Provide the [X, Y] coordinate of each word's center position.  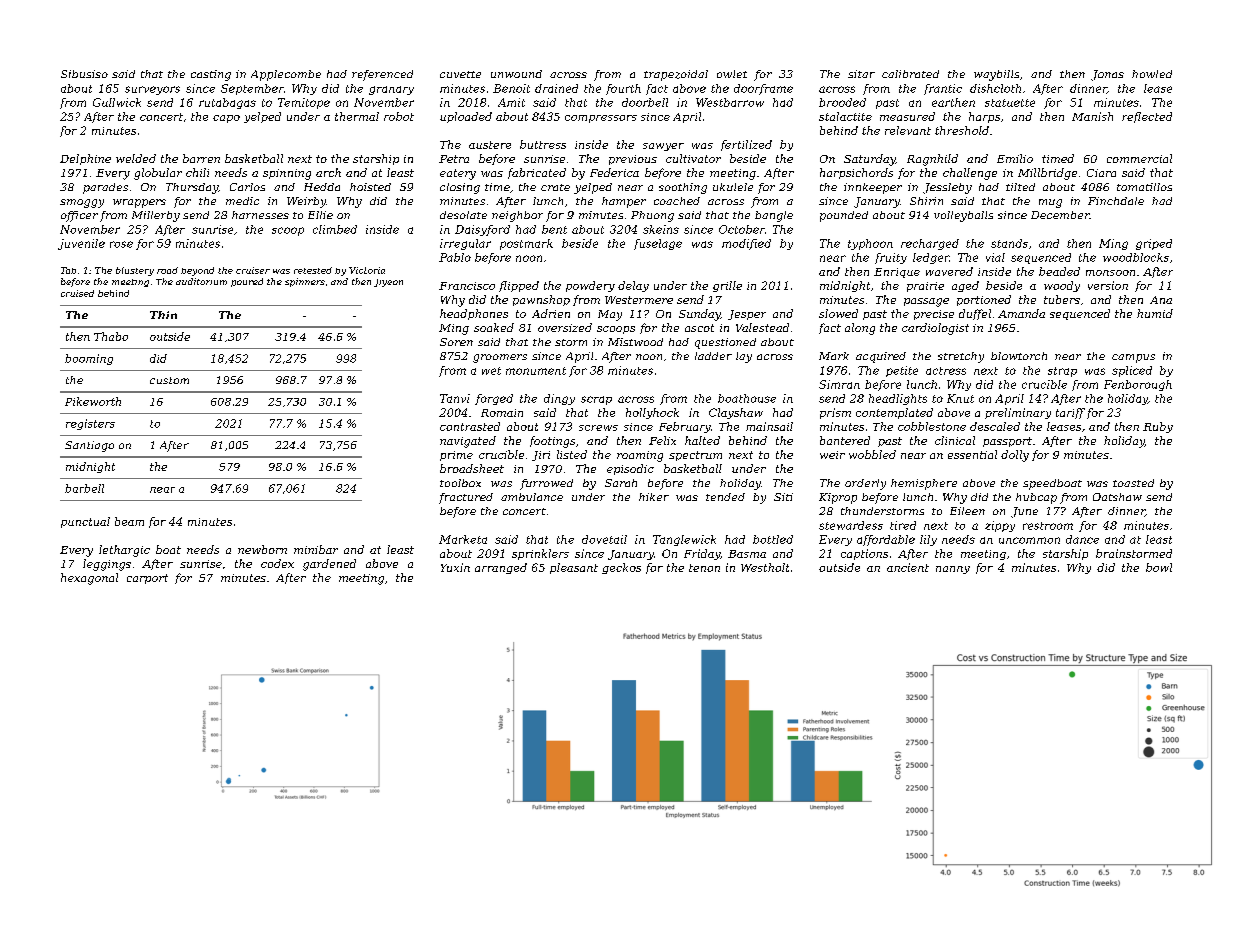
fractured [466, 498]
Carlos [247, 187]
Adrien [551, 313]
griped [1154, 244]
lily [928, 540]
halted [702, 440]
